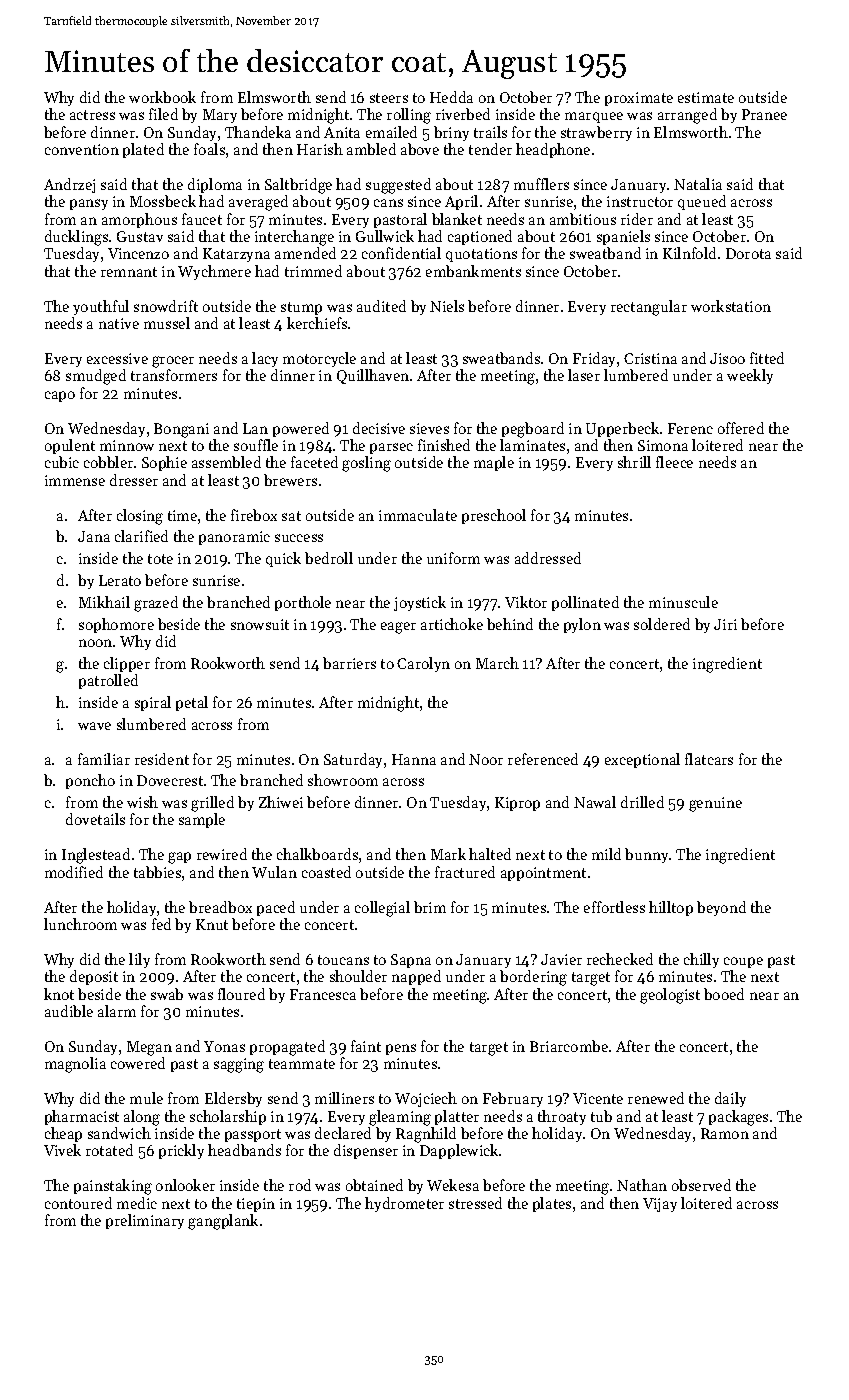 The width and height of the document is (849, 1400). I want to click on workbook, so click(162, 97).
